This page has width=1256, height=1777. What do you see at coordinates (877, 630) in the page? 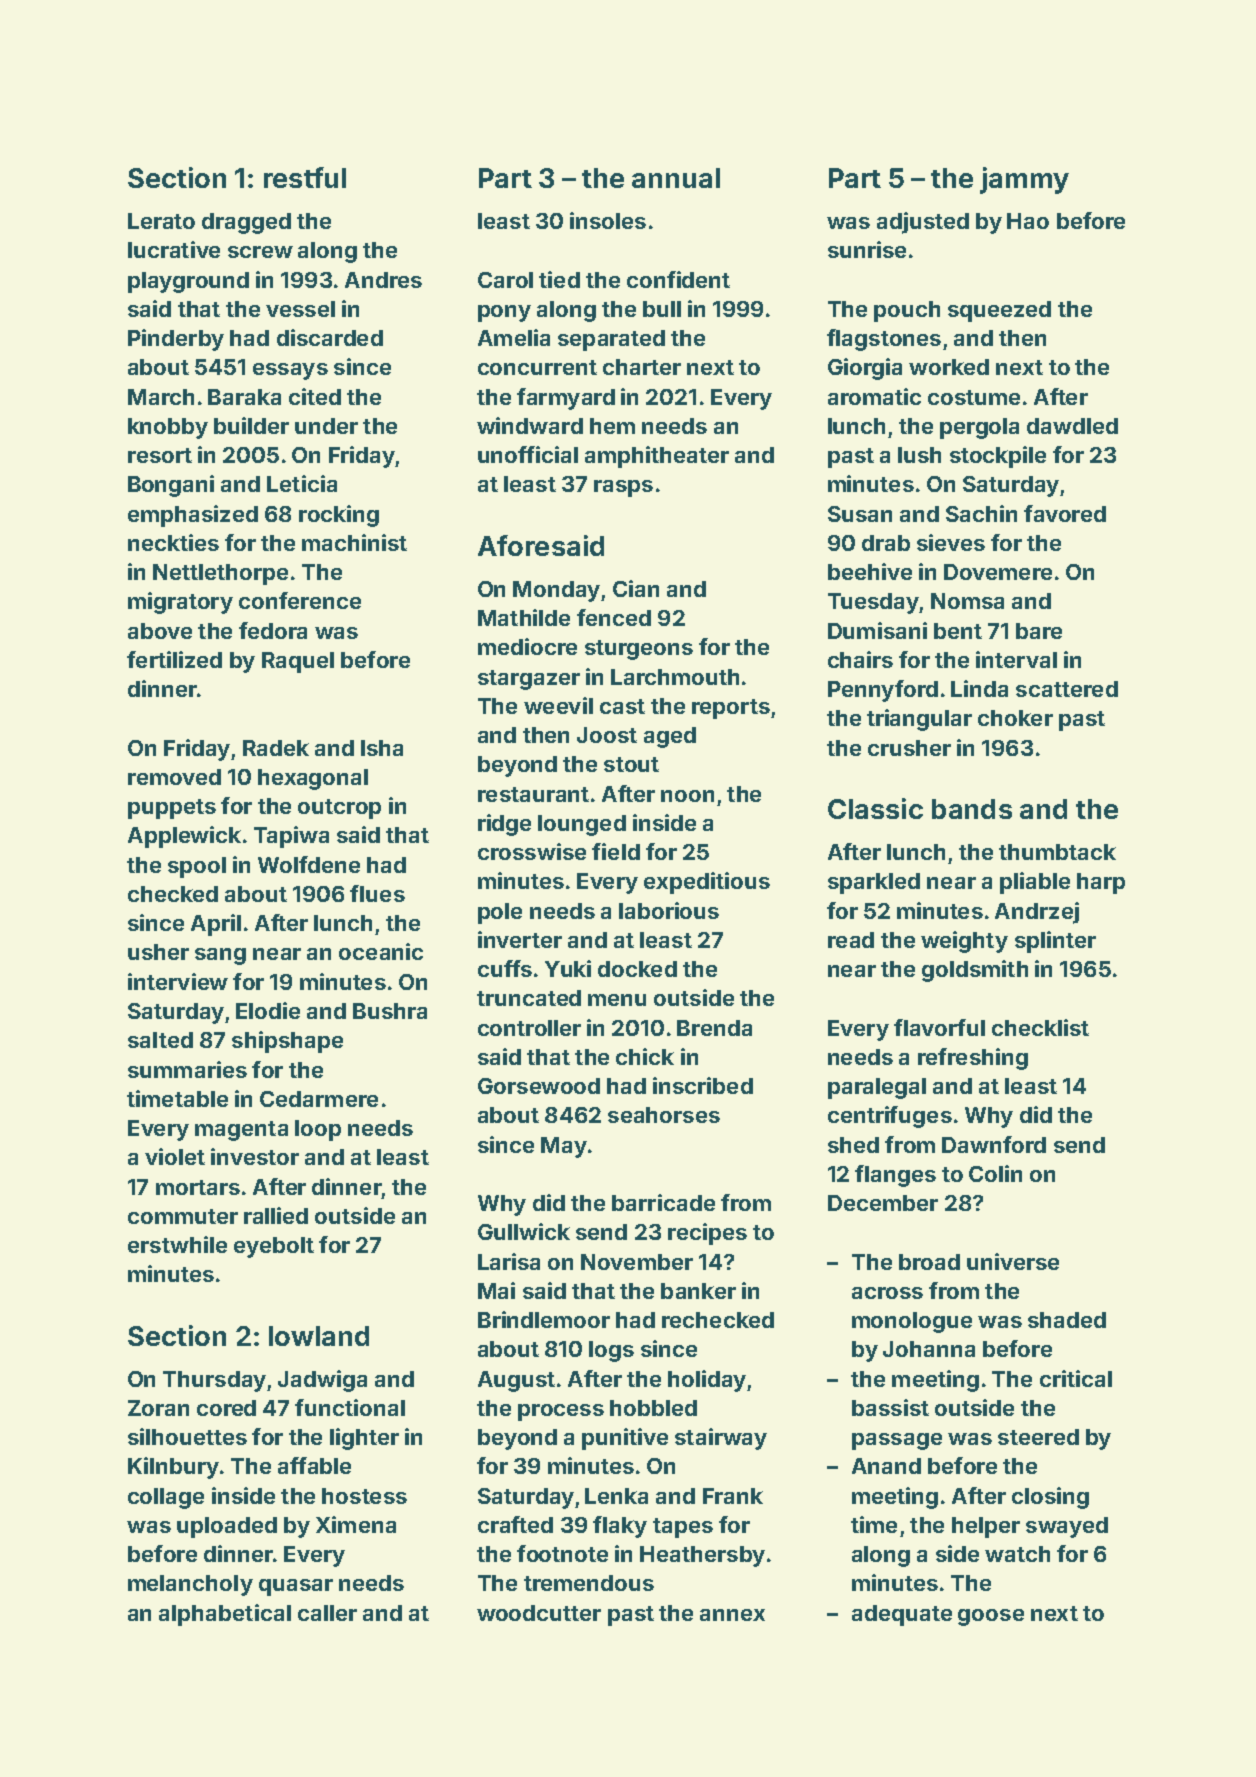
I see `Dumisani` at bounding box center [877, 630].
